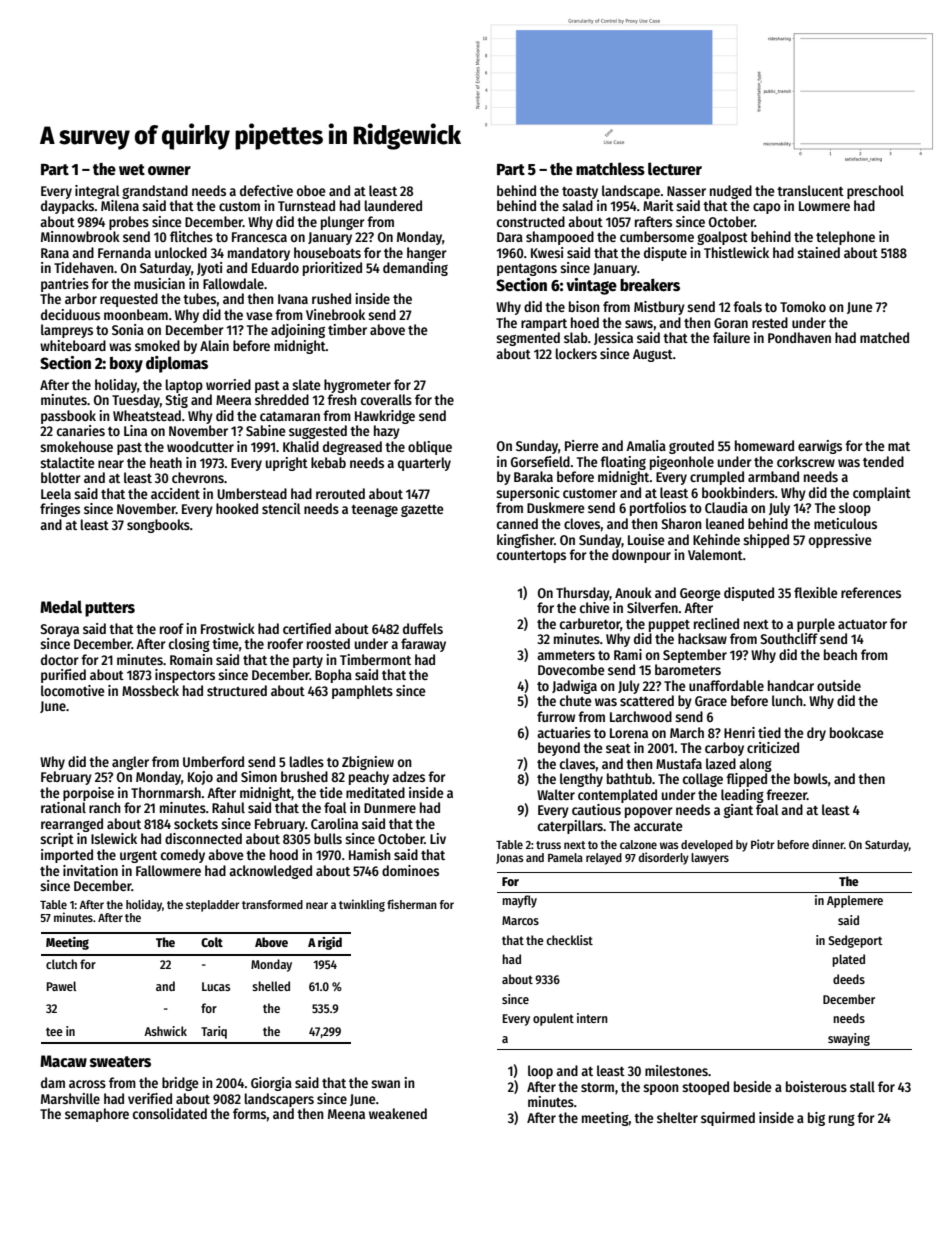  I want to click on Pondhaven, so click(799, 337).
